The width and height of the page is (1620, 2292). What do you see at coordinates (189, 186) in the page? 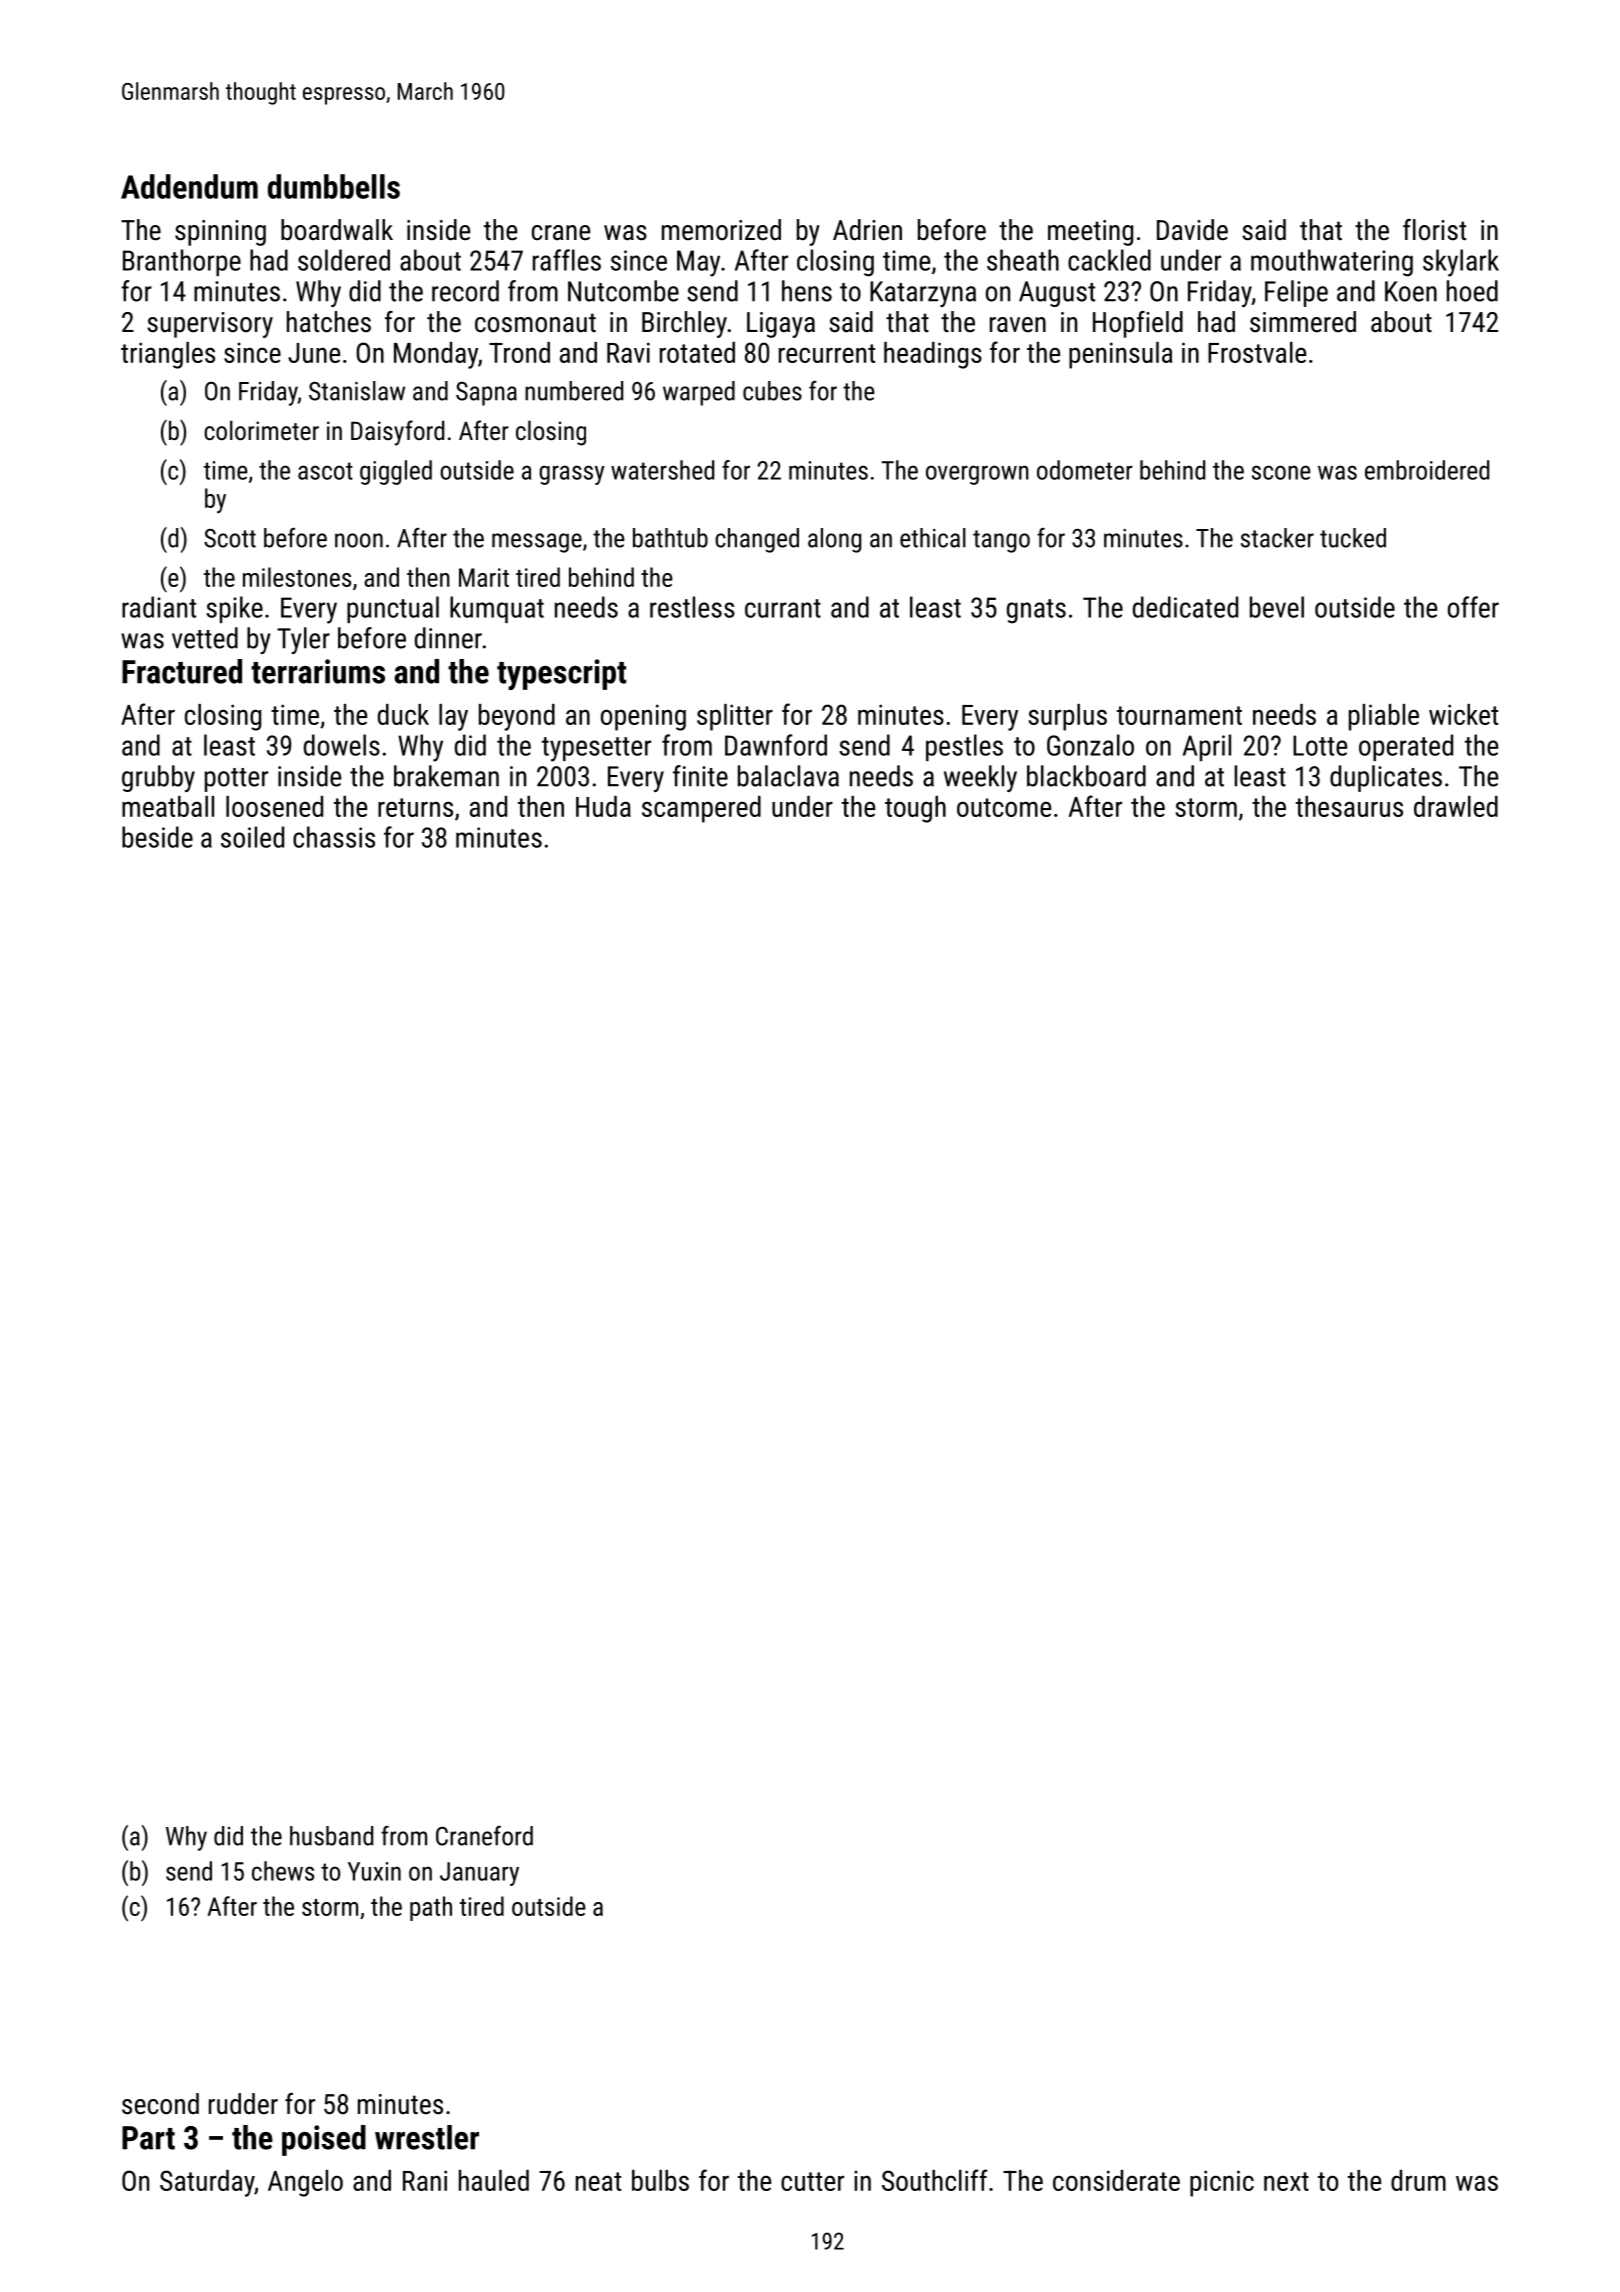
I see `Addendum` at bounding box center [189, 186].
